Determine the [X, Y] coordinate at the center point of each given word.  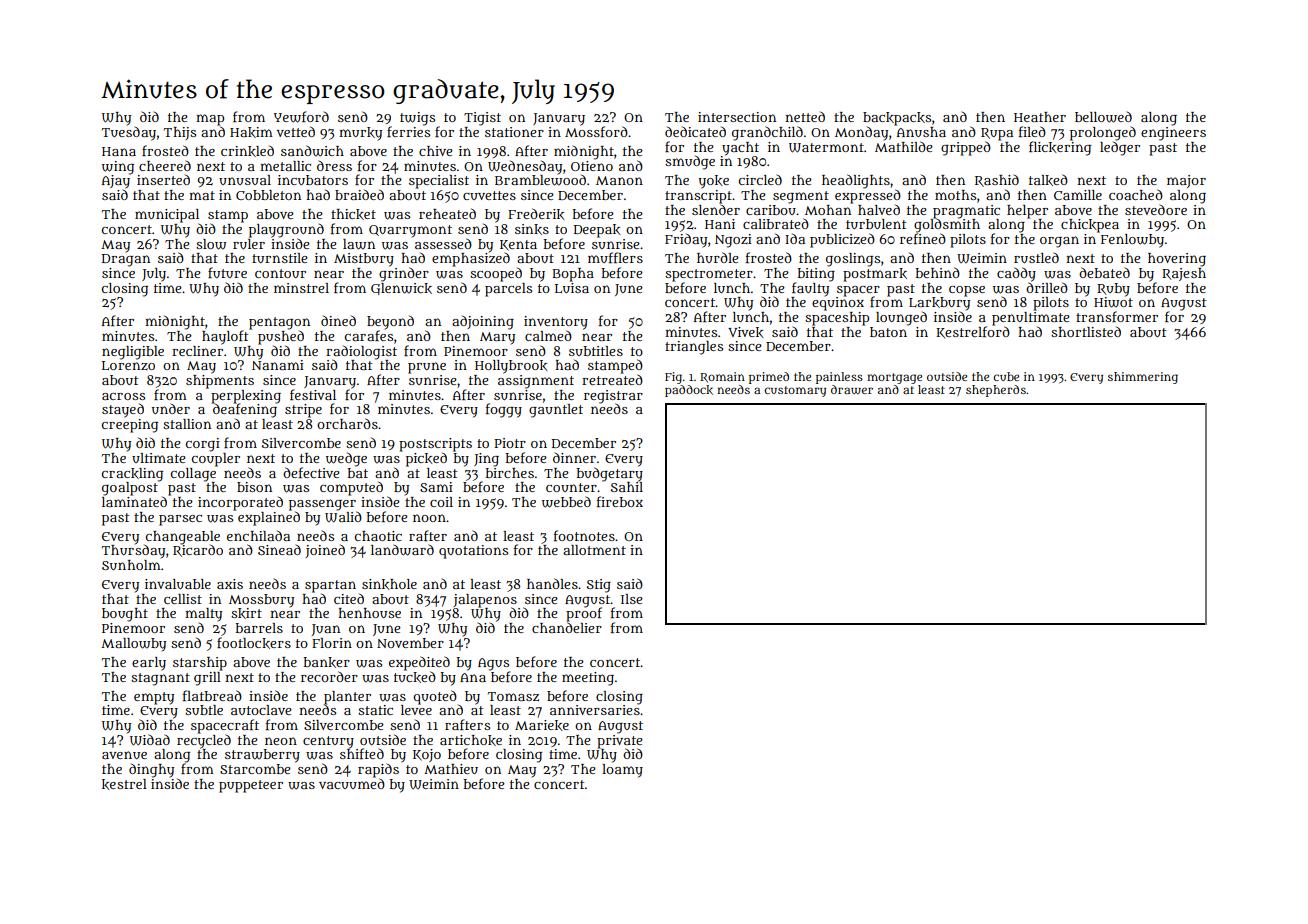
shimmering [1143, 378]
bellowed [1103, 117]
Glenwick [401, 289]
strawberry [262, 756]
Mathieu [451, 769]
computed [351, 488]
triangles [694, 348]
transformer [1117, 316]
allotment [594, 550]
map [210, 120]
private [620, 741]
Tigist [482, 119]
